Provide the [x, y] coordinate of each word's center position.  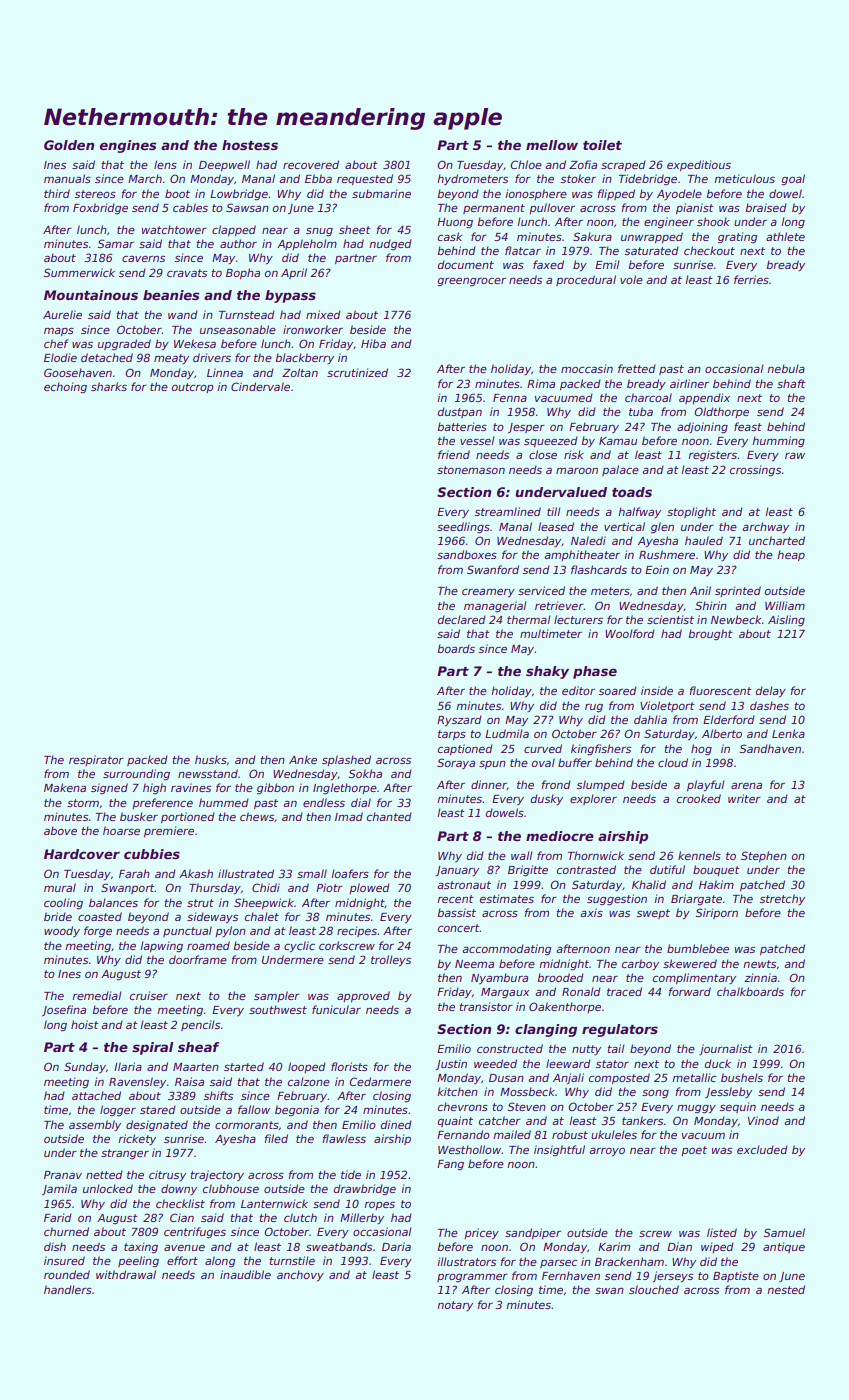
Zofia [583, 164]
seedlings [463, 527]
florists [349, 1066]
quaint [455, 1121]
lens [165, 164]
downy [179, 1189]
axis [591, 912]
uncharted [777, 540]
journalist [726, 1049]
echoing [65, 388]
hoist [85, 1024]
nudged [390, 244]
